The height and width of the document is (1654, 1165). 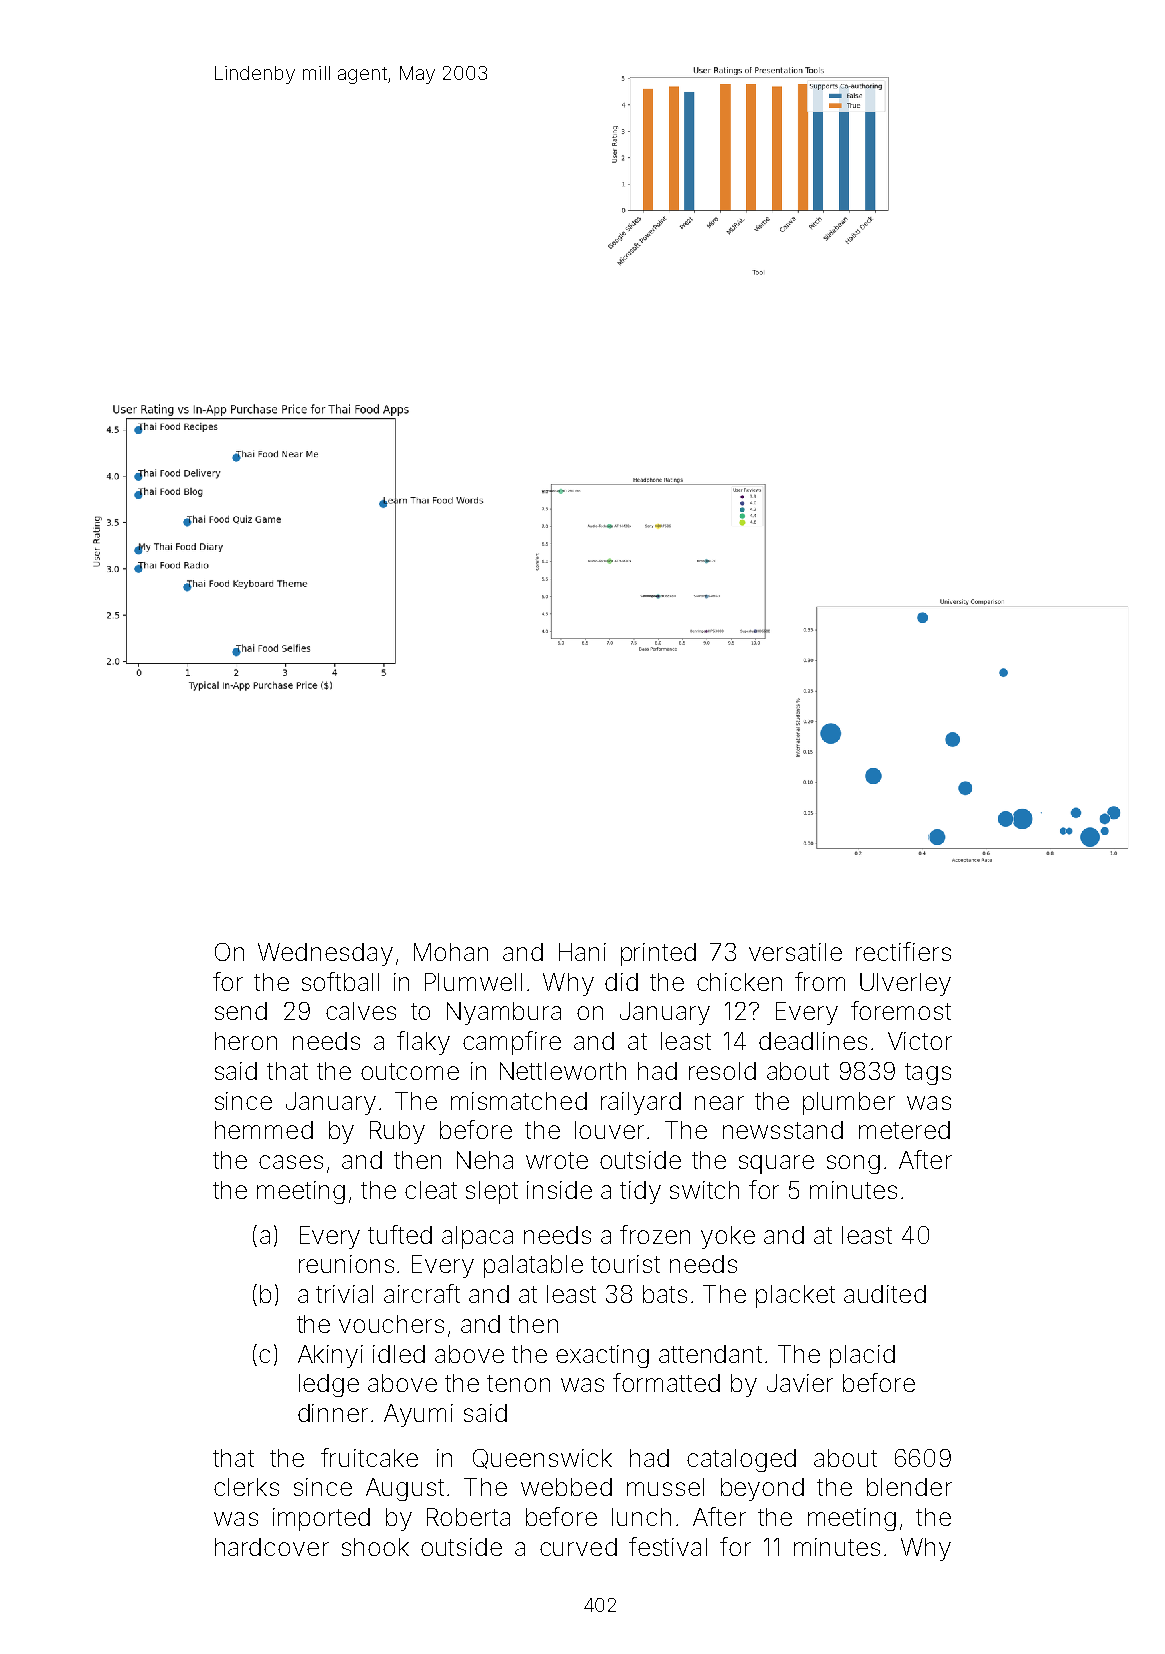 I want to click on flaky, so click(x=423, y=1043).
